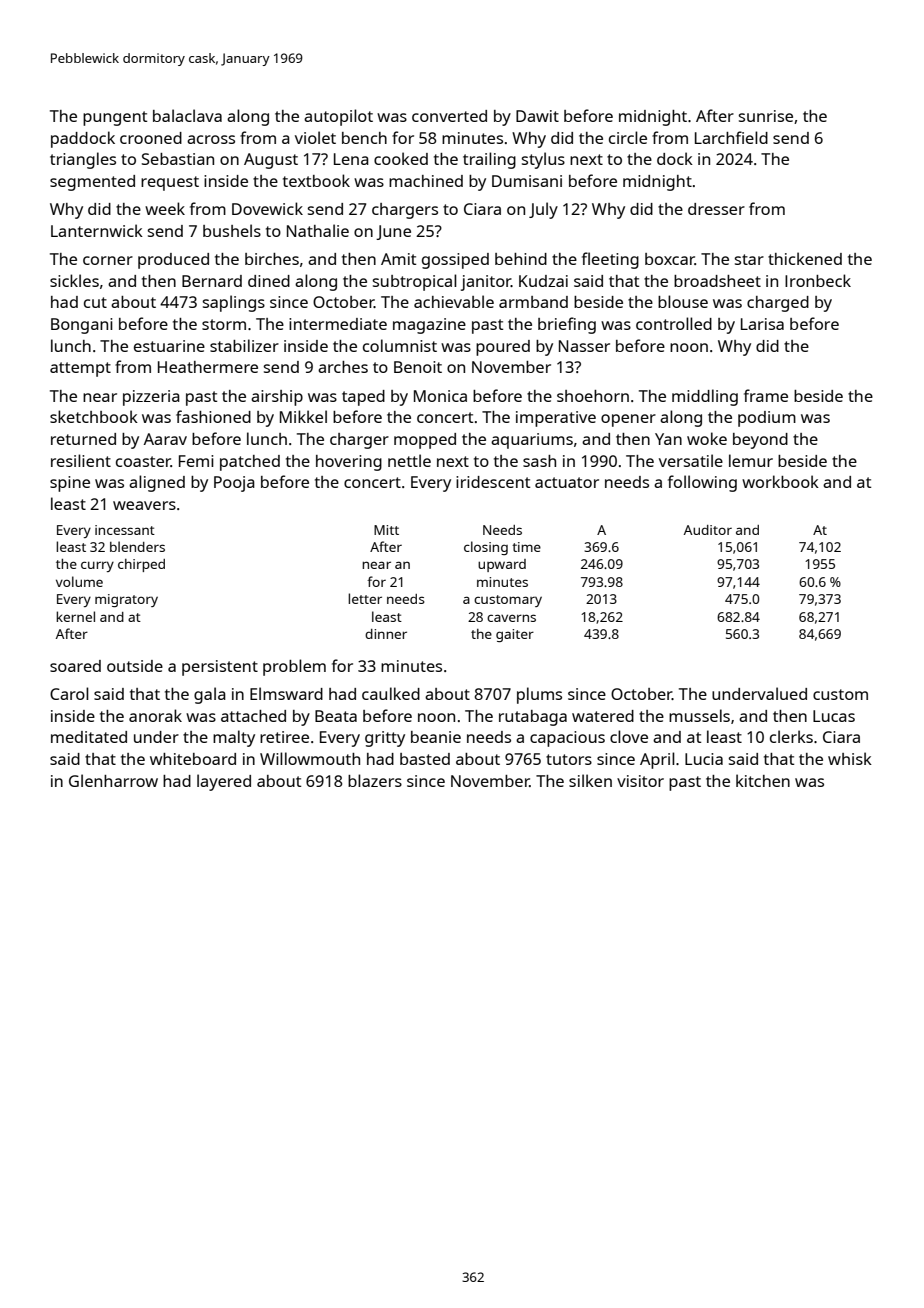  What do you see at coordinates (716, 209) in the page?
I see `dresser` at bounding box center [716, 209].
